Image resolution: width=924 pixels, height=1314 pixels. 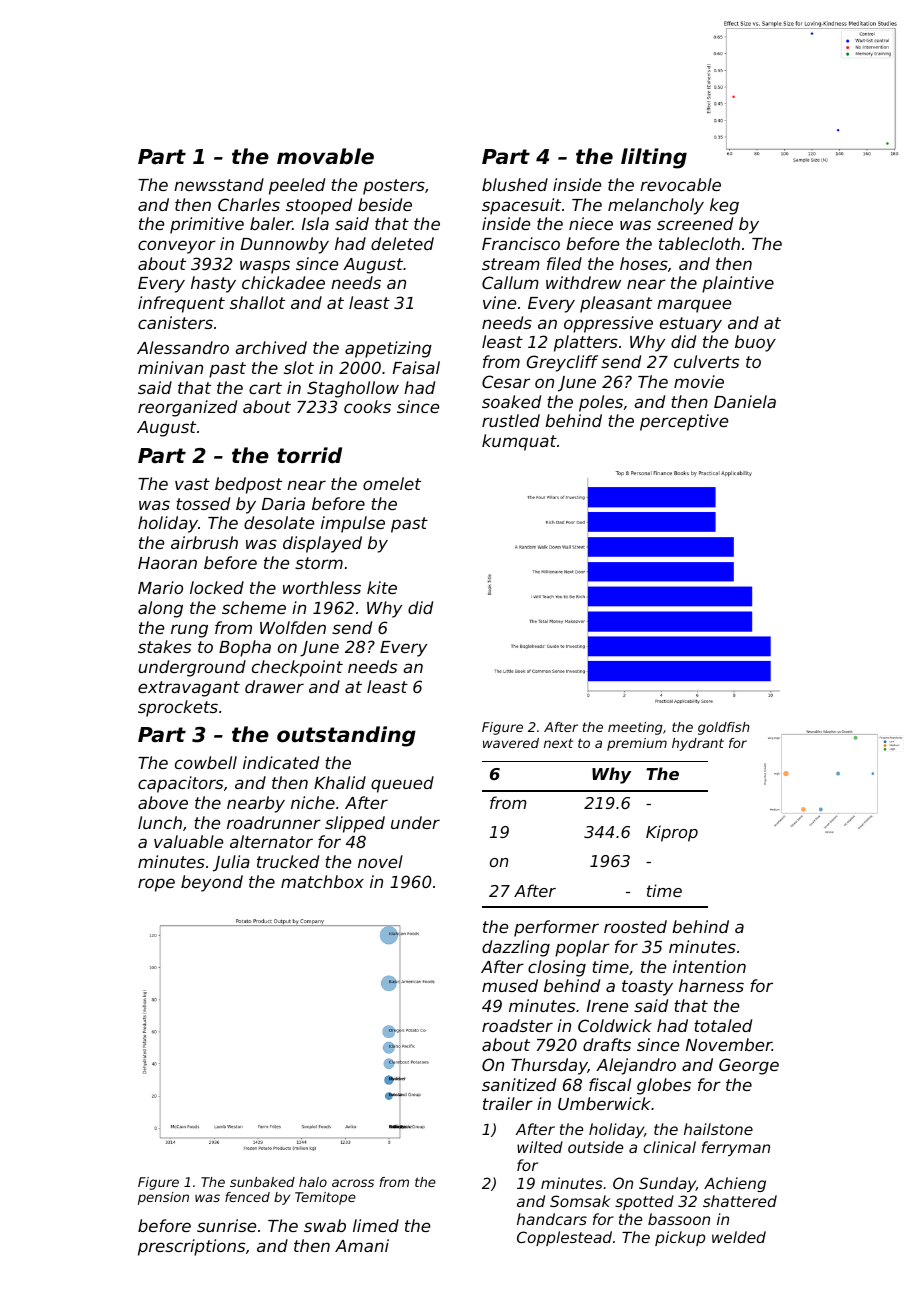 What do you see at coordinates (724, 728) in the page?
I see `goldfish` at bounding box center [724, 728].
